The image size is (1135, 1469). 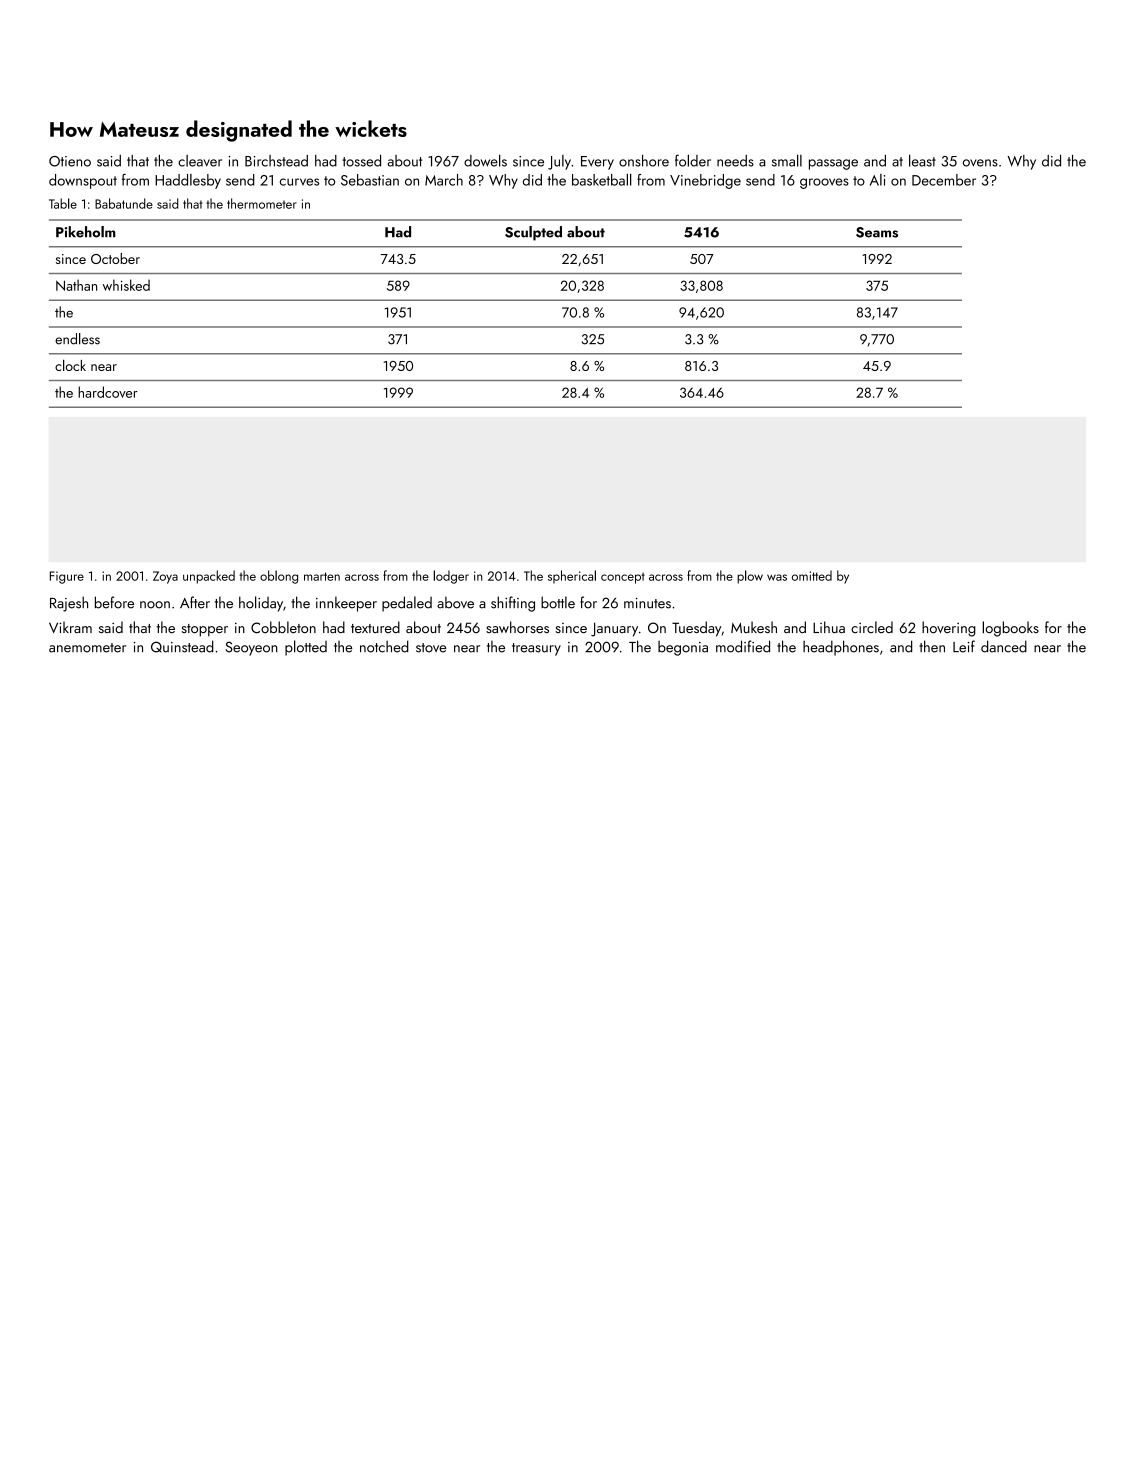 I want to click on begonia, so click(x=683, y=648).
